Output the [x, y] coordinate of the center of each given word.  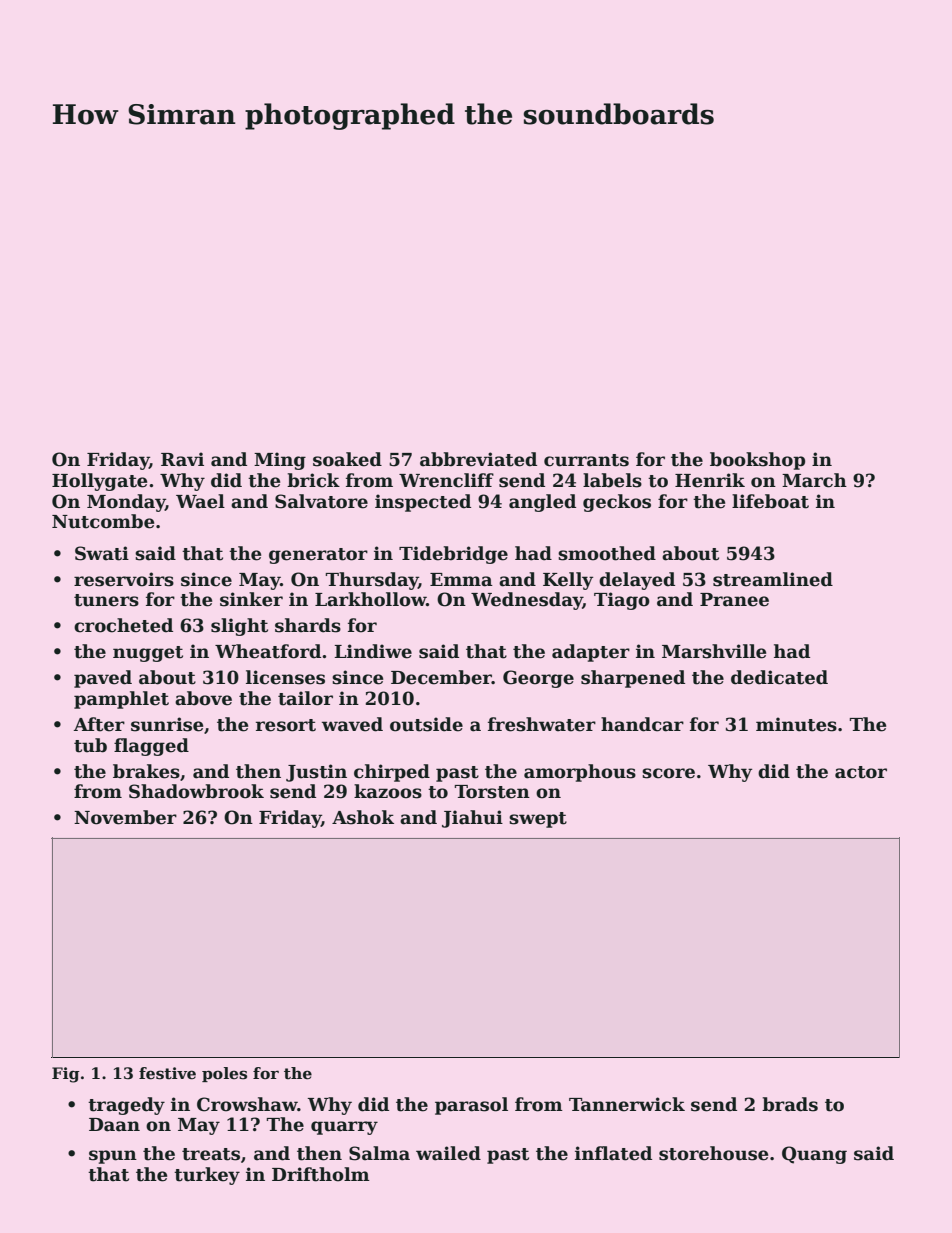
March [814, 480]
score [668, 773]
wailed [448, 1153]
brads [790, 1104]
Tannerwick [627, 1104]
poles [224, 1074]
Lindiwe [373, 651]
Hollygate [99, 482]
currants [586, 460]
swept [538, 820]
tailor [305, 698]
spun [113, 1157]
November [125, 817]
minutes [796, 724]
